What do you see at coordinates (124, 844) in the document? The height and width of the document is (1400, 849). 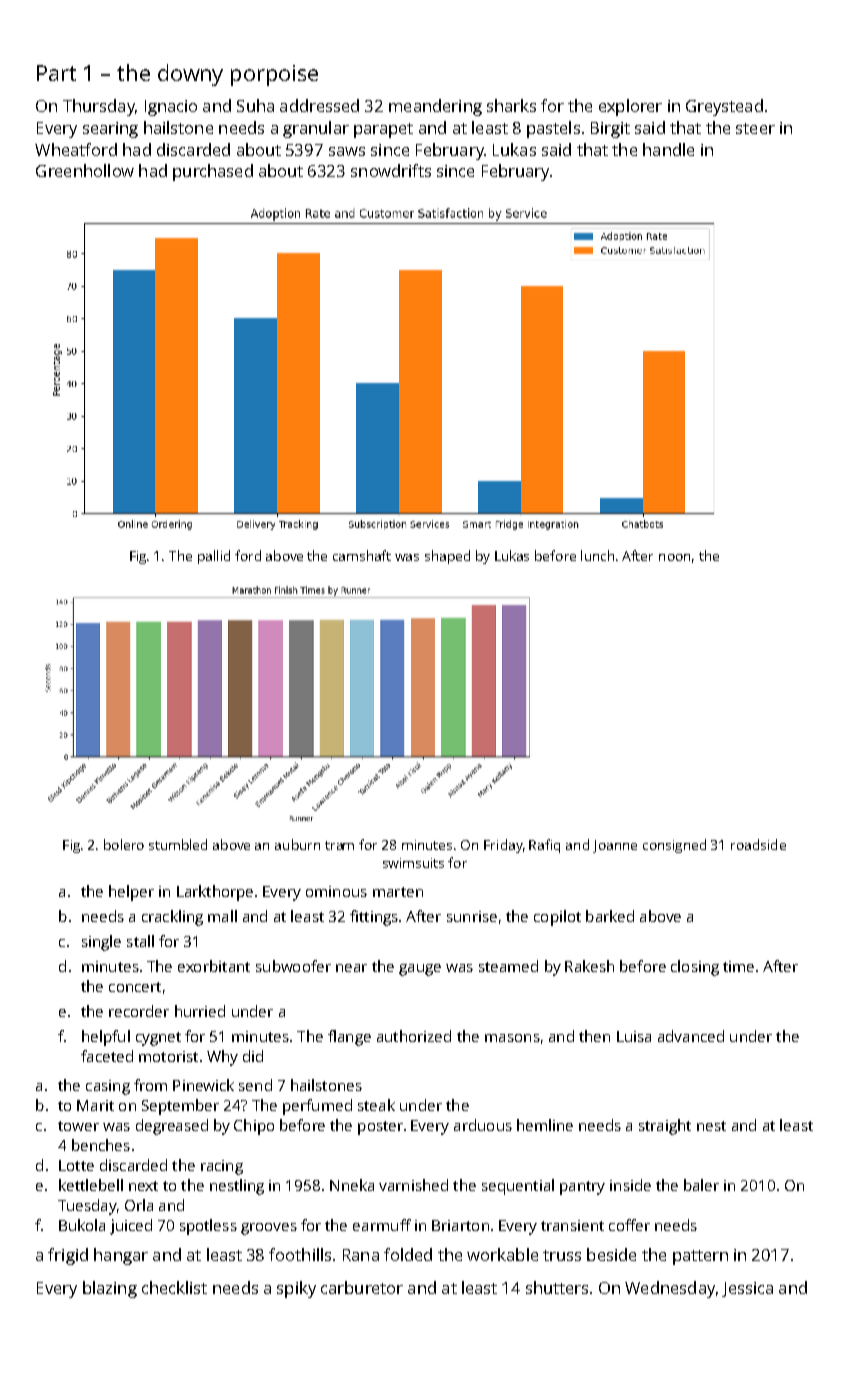 I see `bolero` at bounding box center [124, 844].
